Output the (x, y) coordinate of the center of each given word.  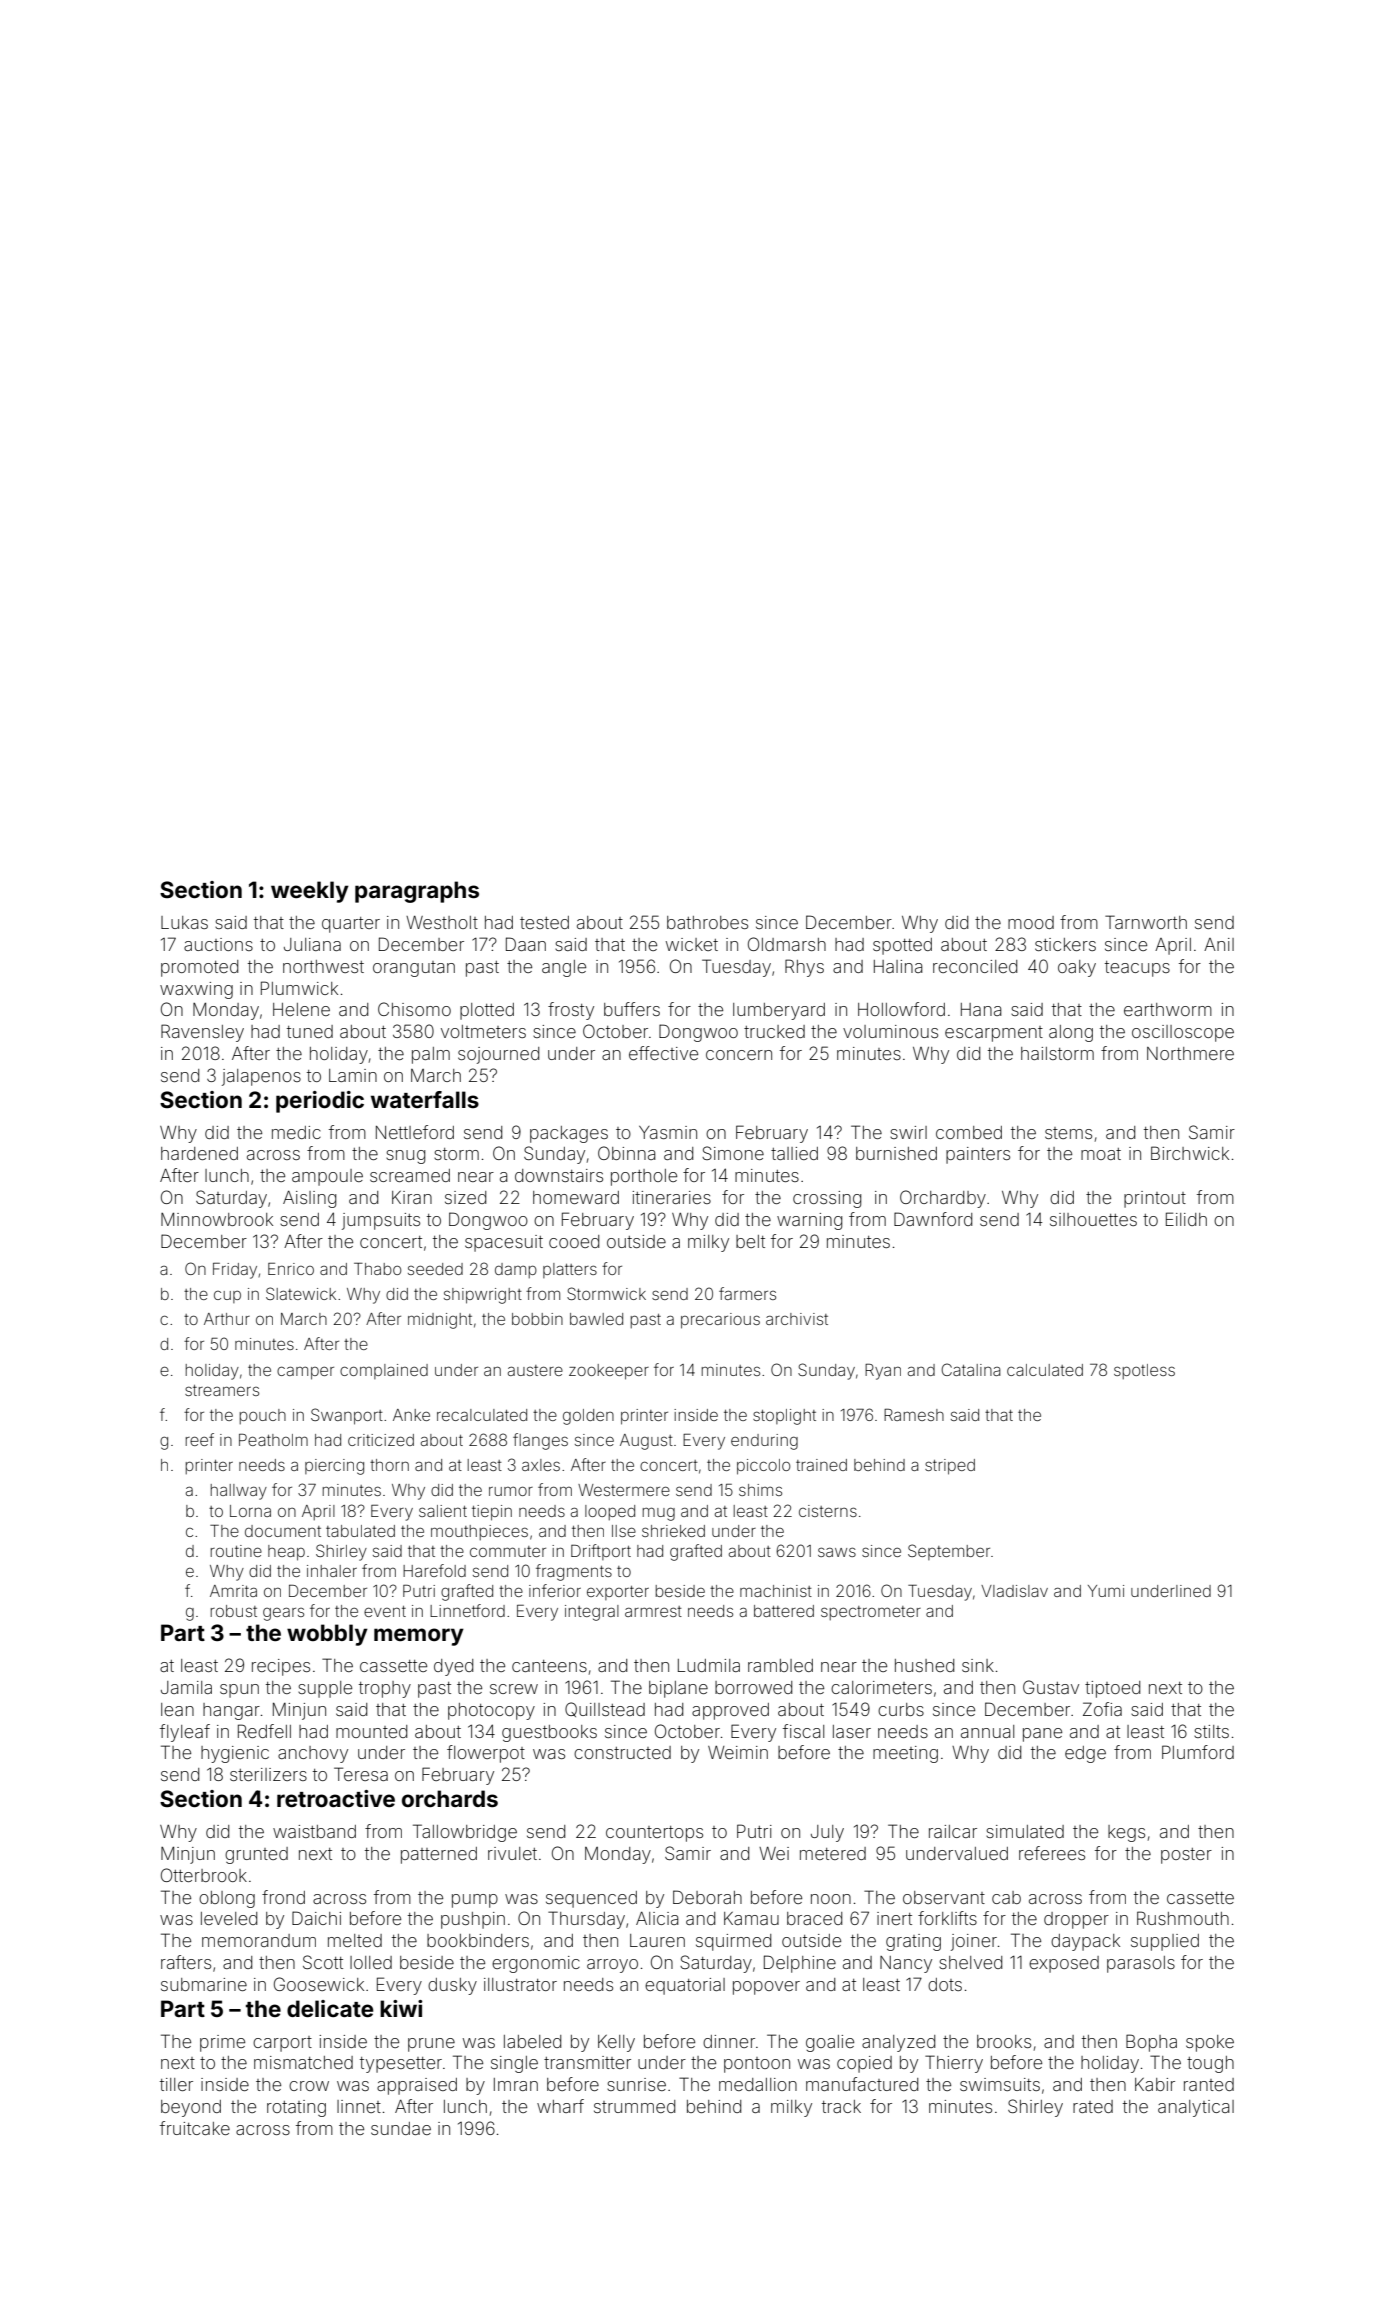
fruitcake (195, 2128)
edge (1085, 1754)
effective (663, 1053)
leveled (229, 1918)
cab (1006, 1897)
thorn (389, 1465)
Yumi (1106, 1591)
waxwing (196, 990)
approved (730, 1711)
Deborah (707, 1897)
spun (239, 1691)
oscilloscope (1183, 1033)
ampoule (327, 1177)
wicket (692, 944)
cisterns (828, 1511)
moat (1101, 1154)
